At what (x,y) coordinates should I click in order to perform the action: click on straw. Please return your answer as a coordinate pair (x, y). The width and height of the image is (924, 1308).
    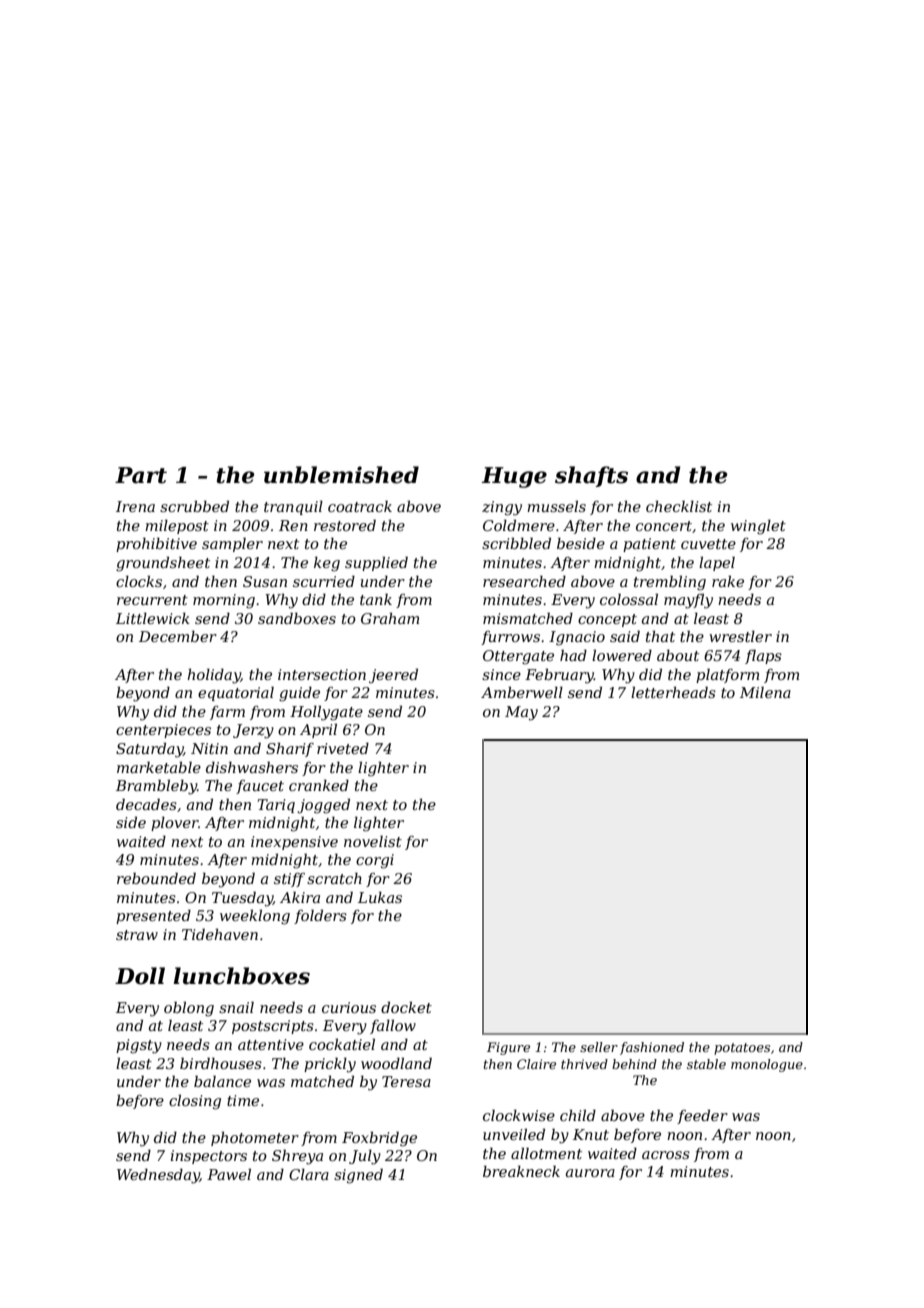
    Looking at the image, I should click on (137, 935).
